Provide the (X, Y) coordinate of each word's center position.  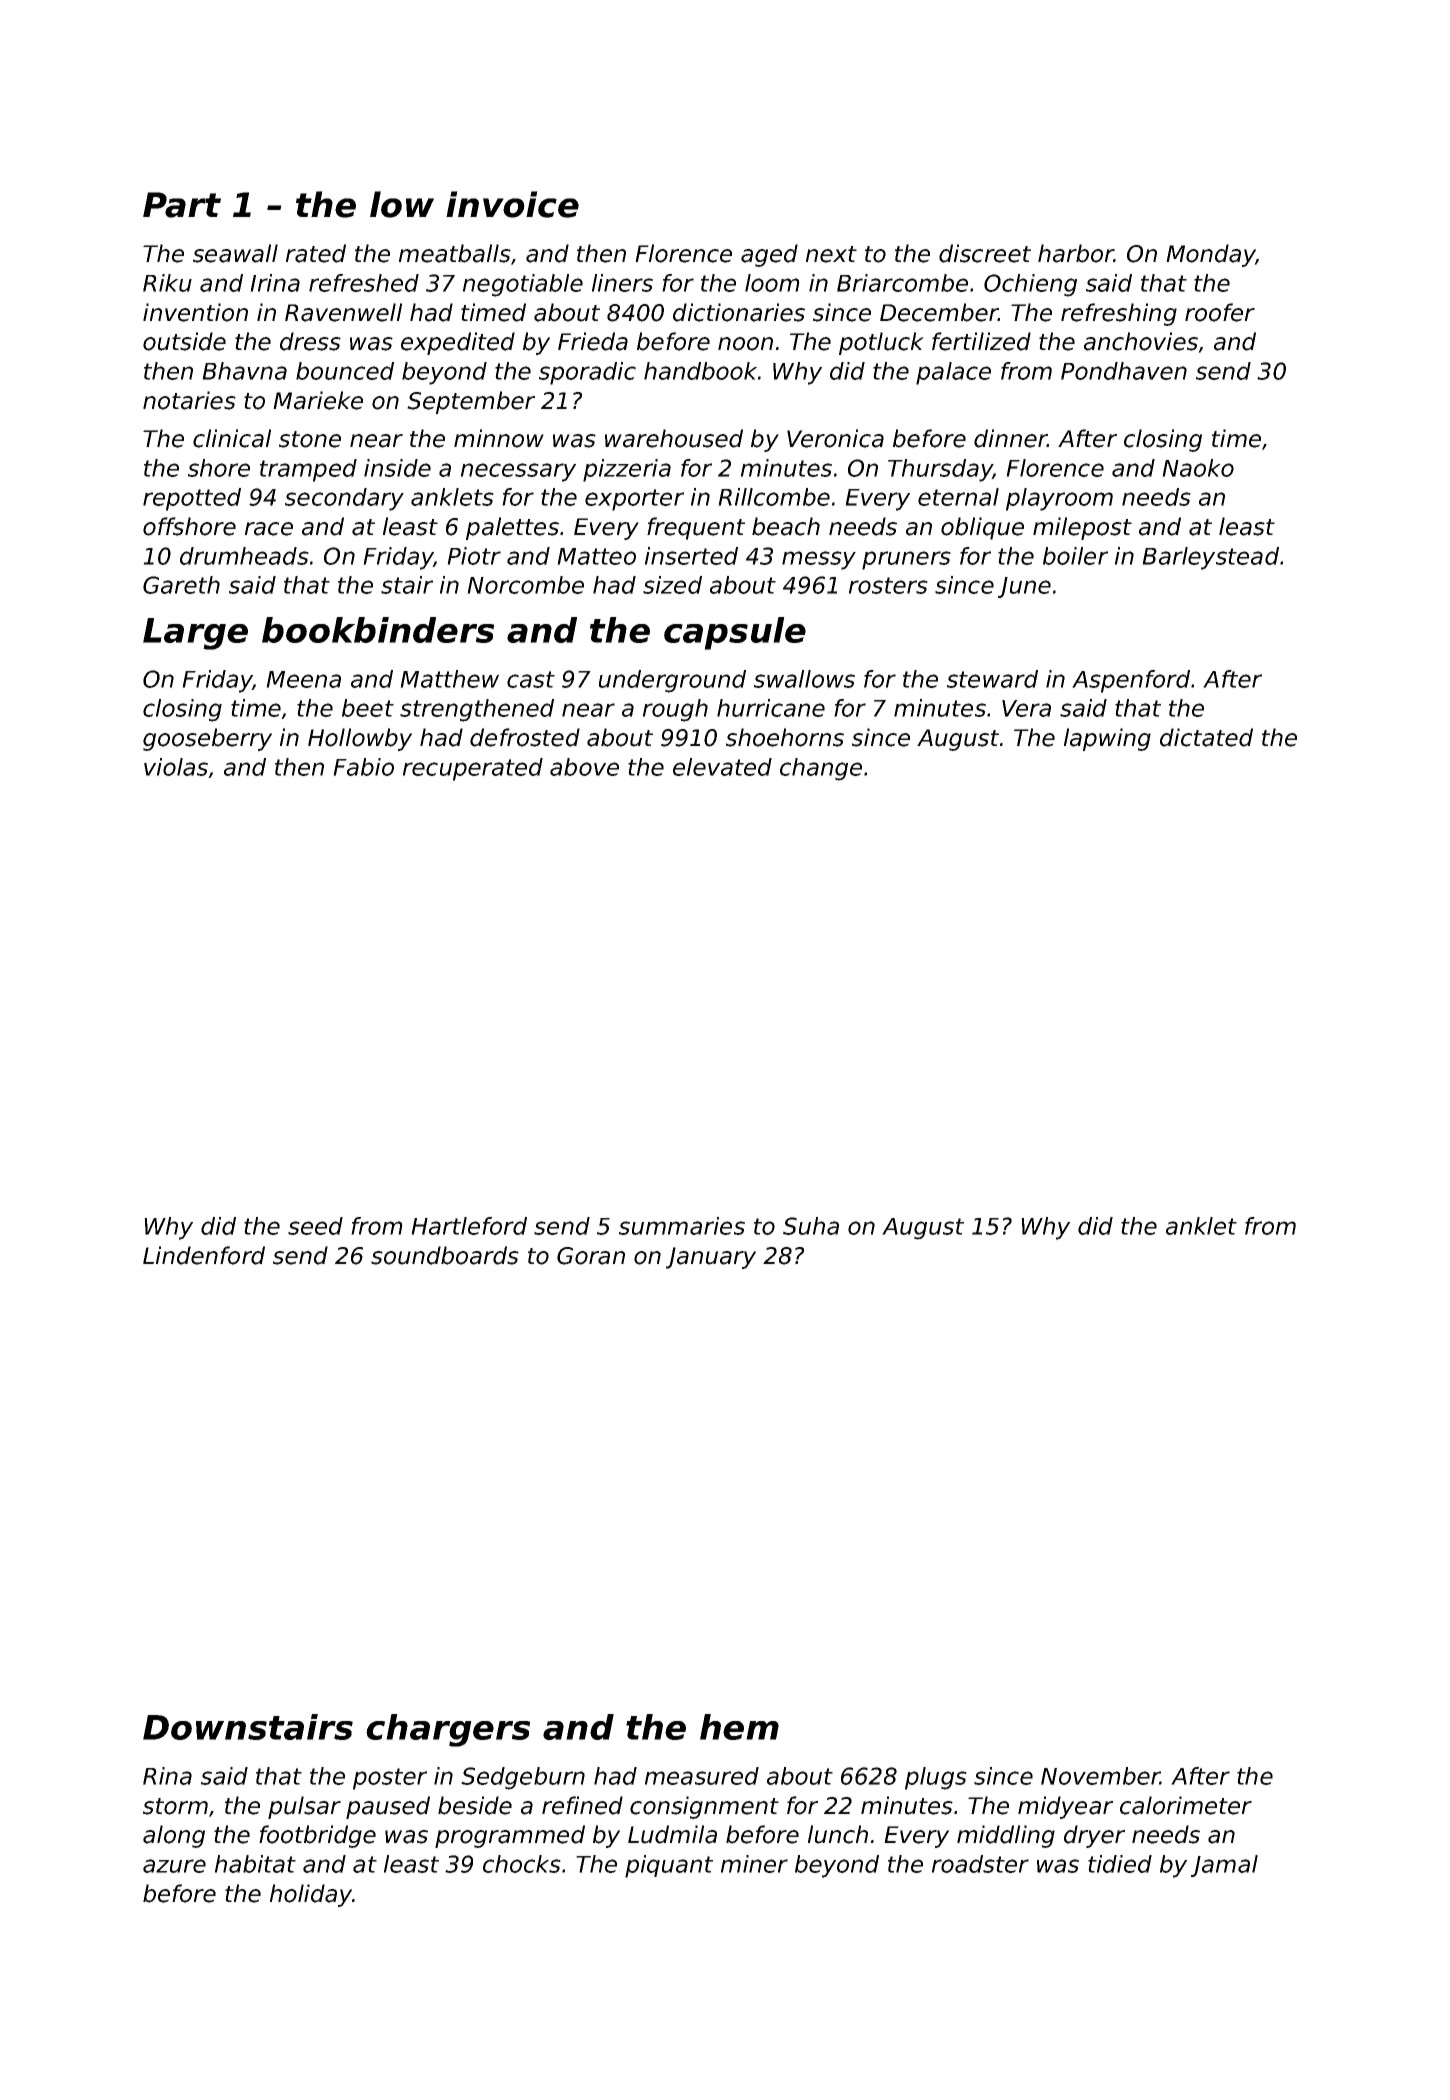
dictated (1206, 737)
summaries (682, 1226)
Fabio (363, 767)
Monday (1211, 255)
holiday (311, 1895)
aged (769, 255)
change (821, 769)
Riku (167, 283)
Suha (811, 1226)
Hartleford (469, 1226)
